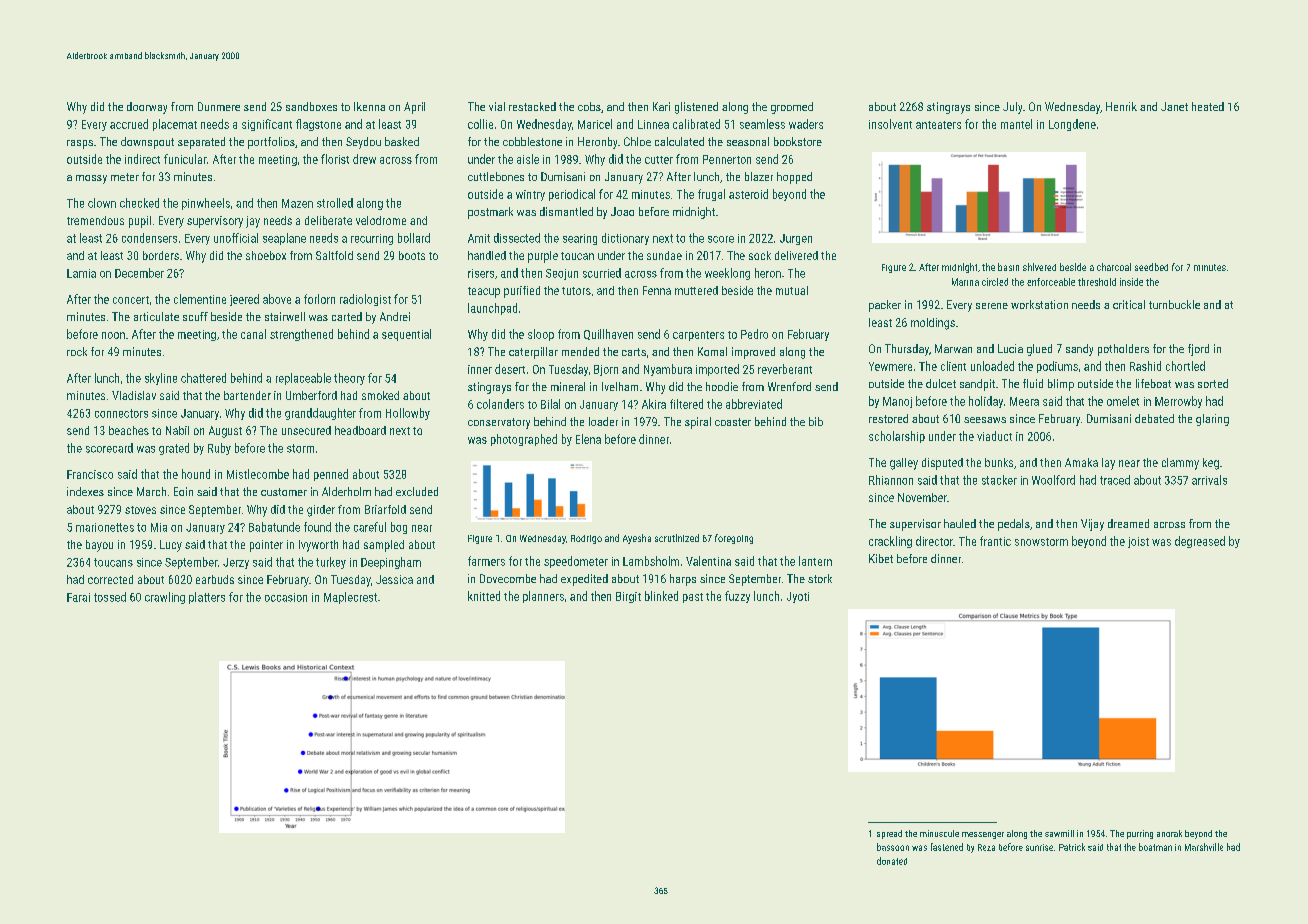 Image resolution: width=1308 pixels, height=924 pixels. I want to click on donated, so click(892, 861).
